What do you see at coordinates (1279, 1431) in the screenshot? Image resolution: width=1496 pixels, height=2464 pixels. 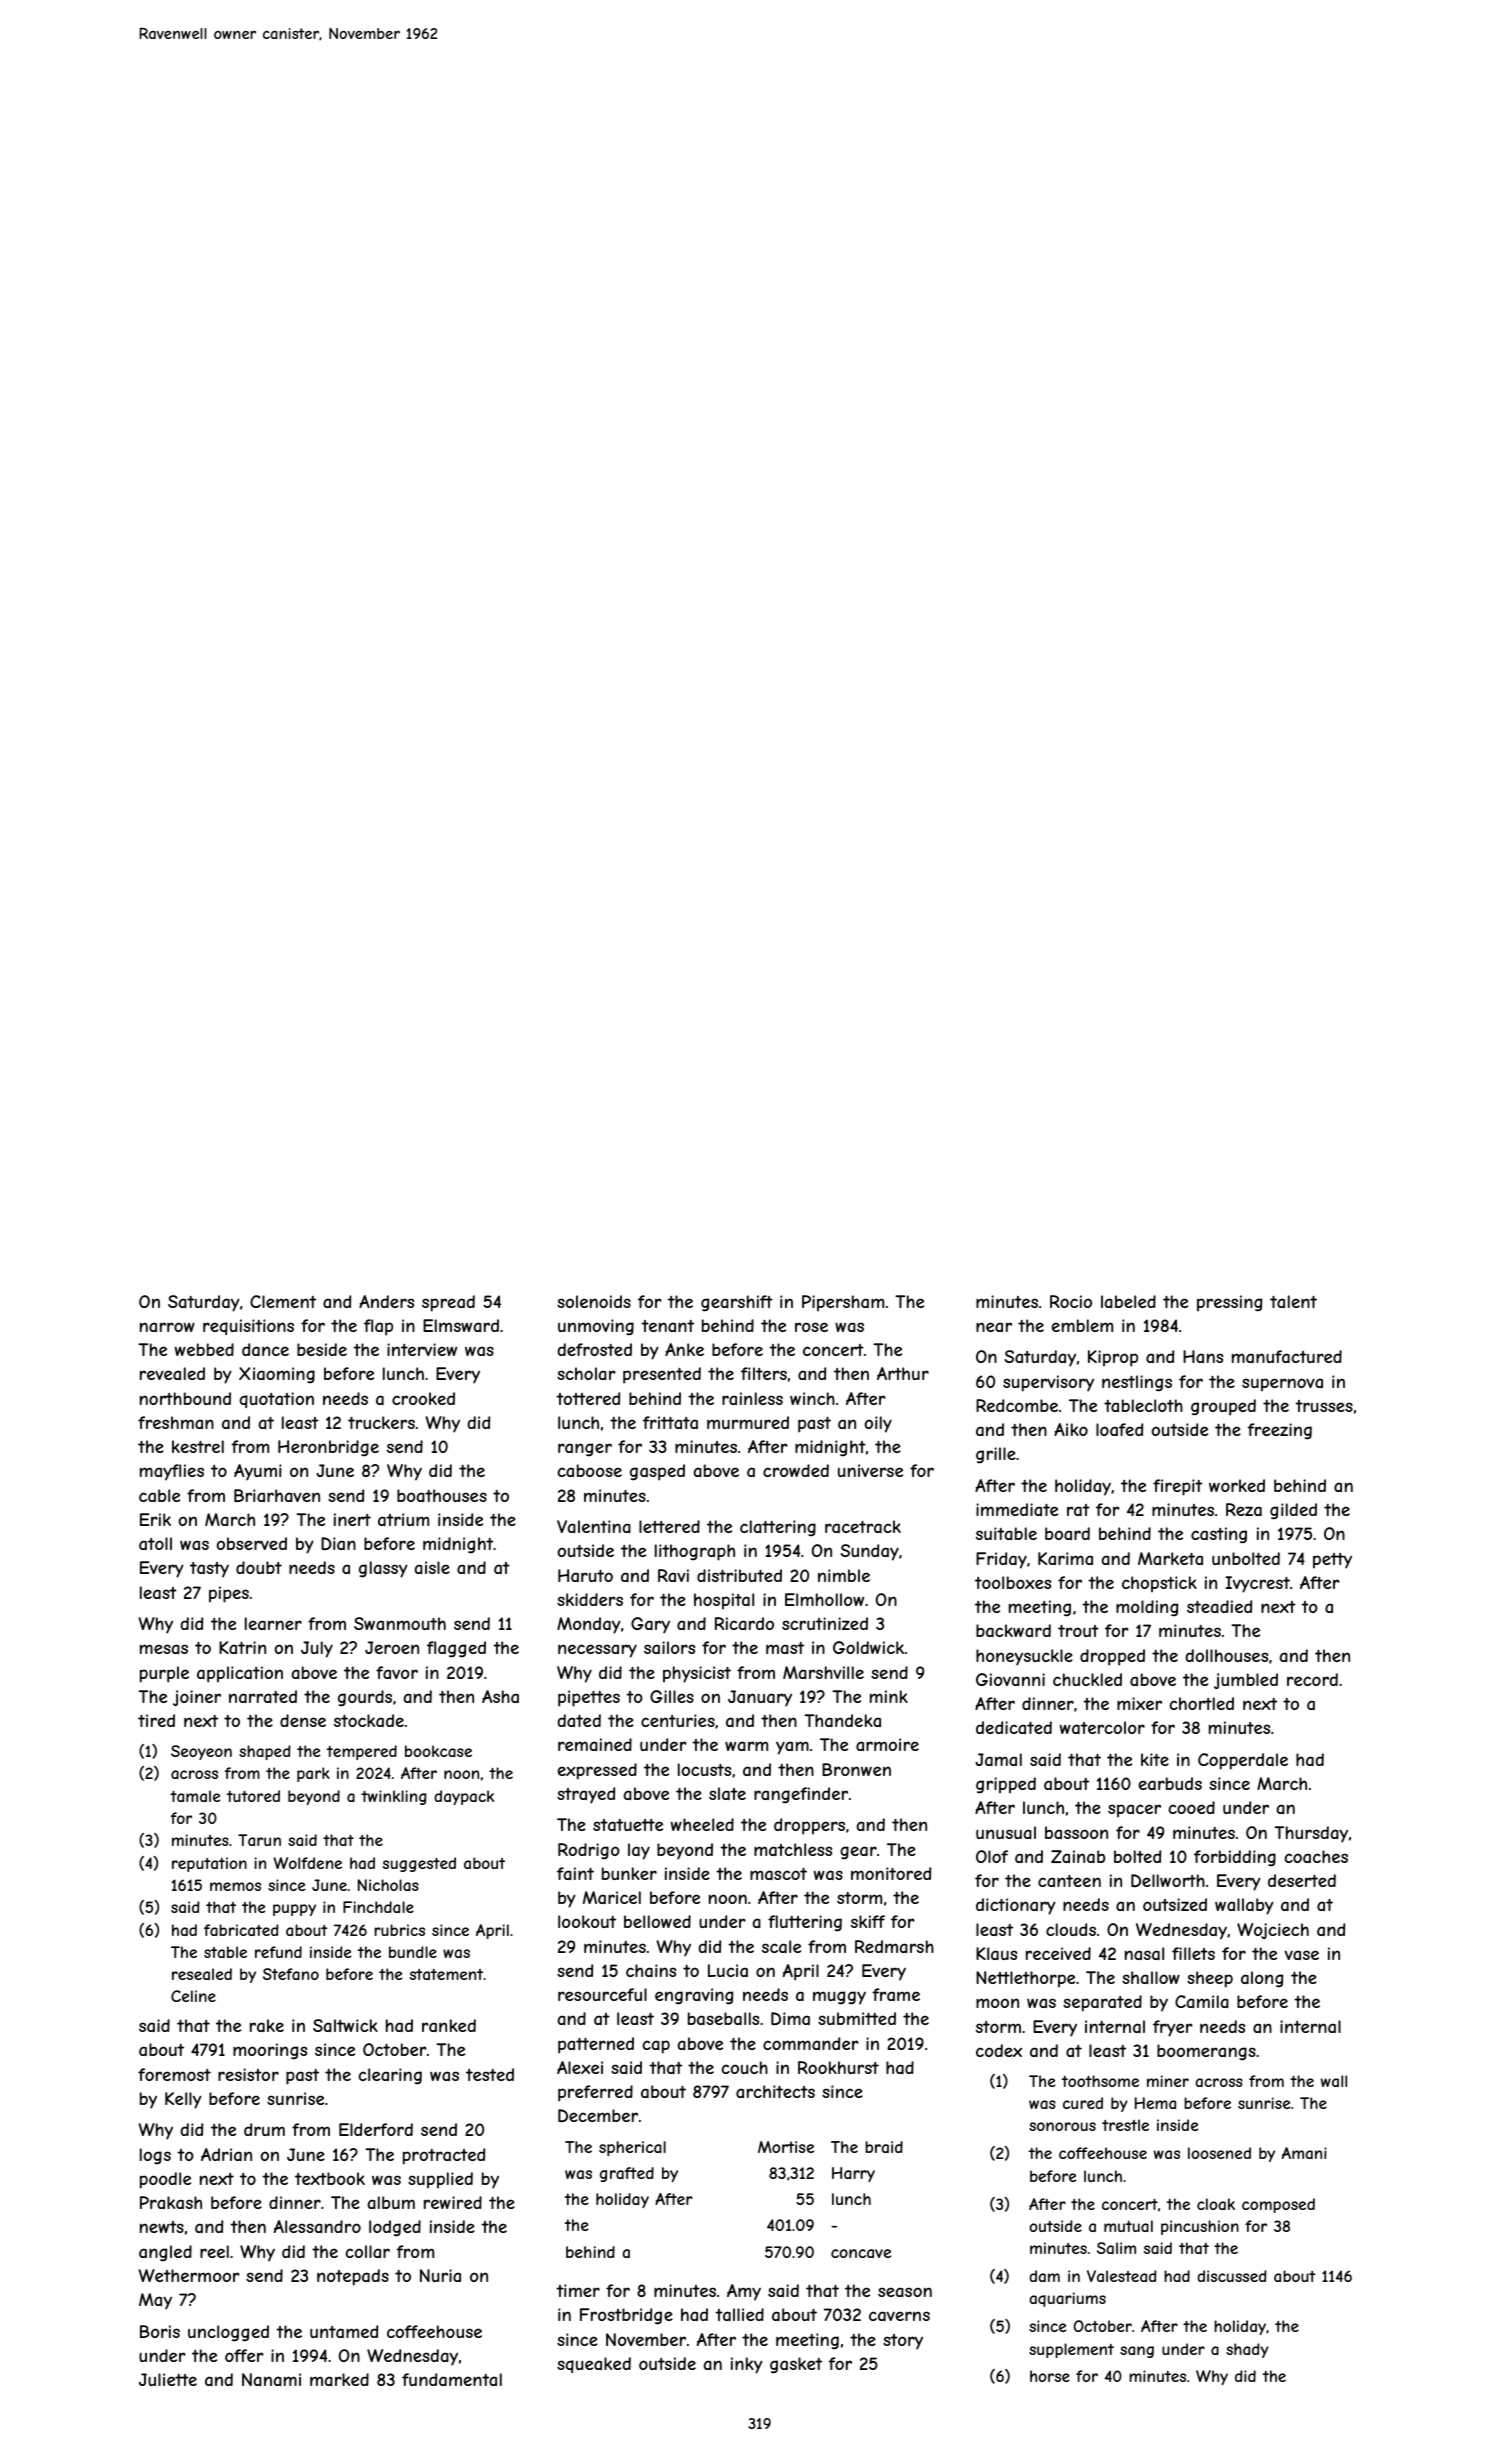 I see `freezing` at bounding box center [1279, 1431].
